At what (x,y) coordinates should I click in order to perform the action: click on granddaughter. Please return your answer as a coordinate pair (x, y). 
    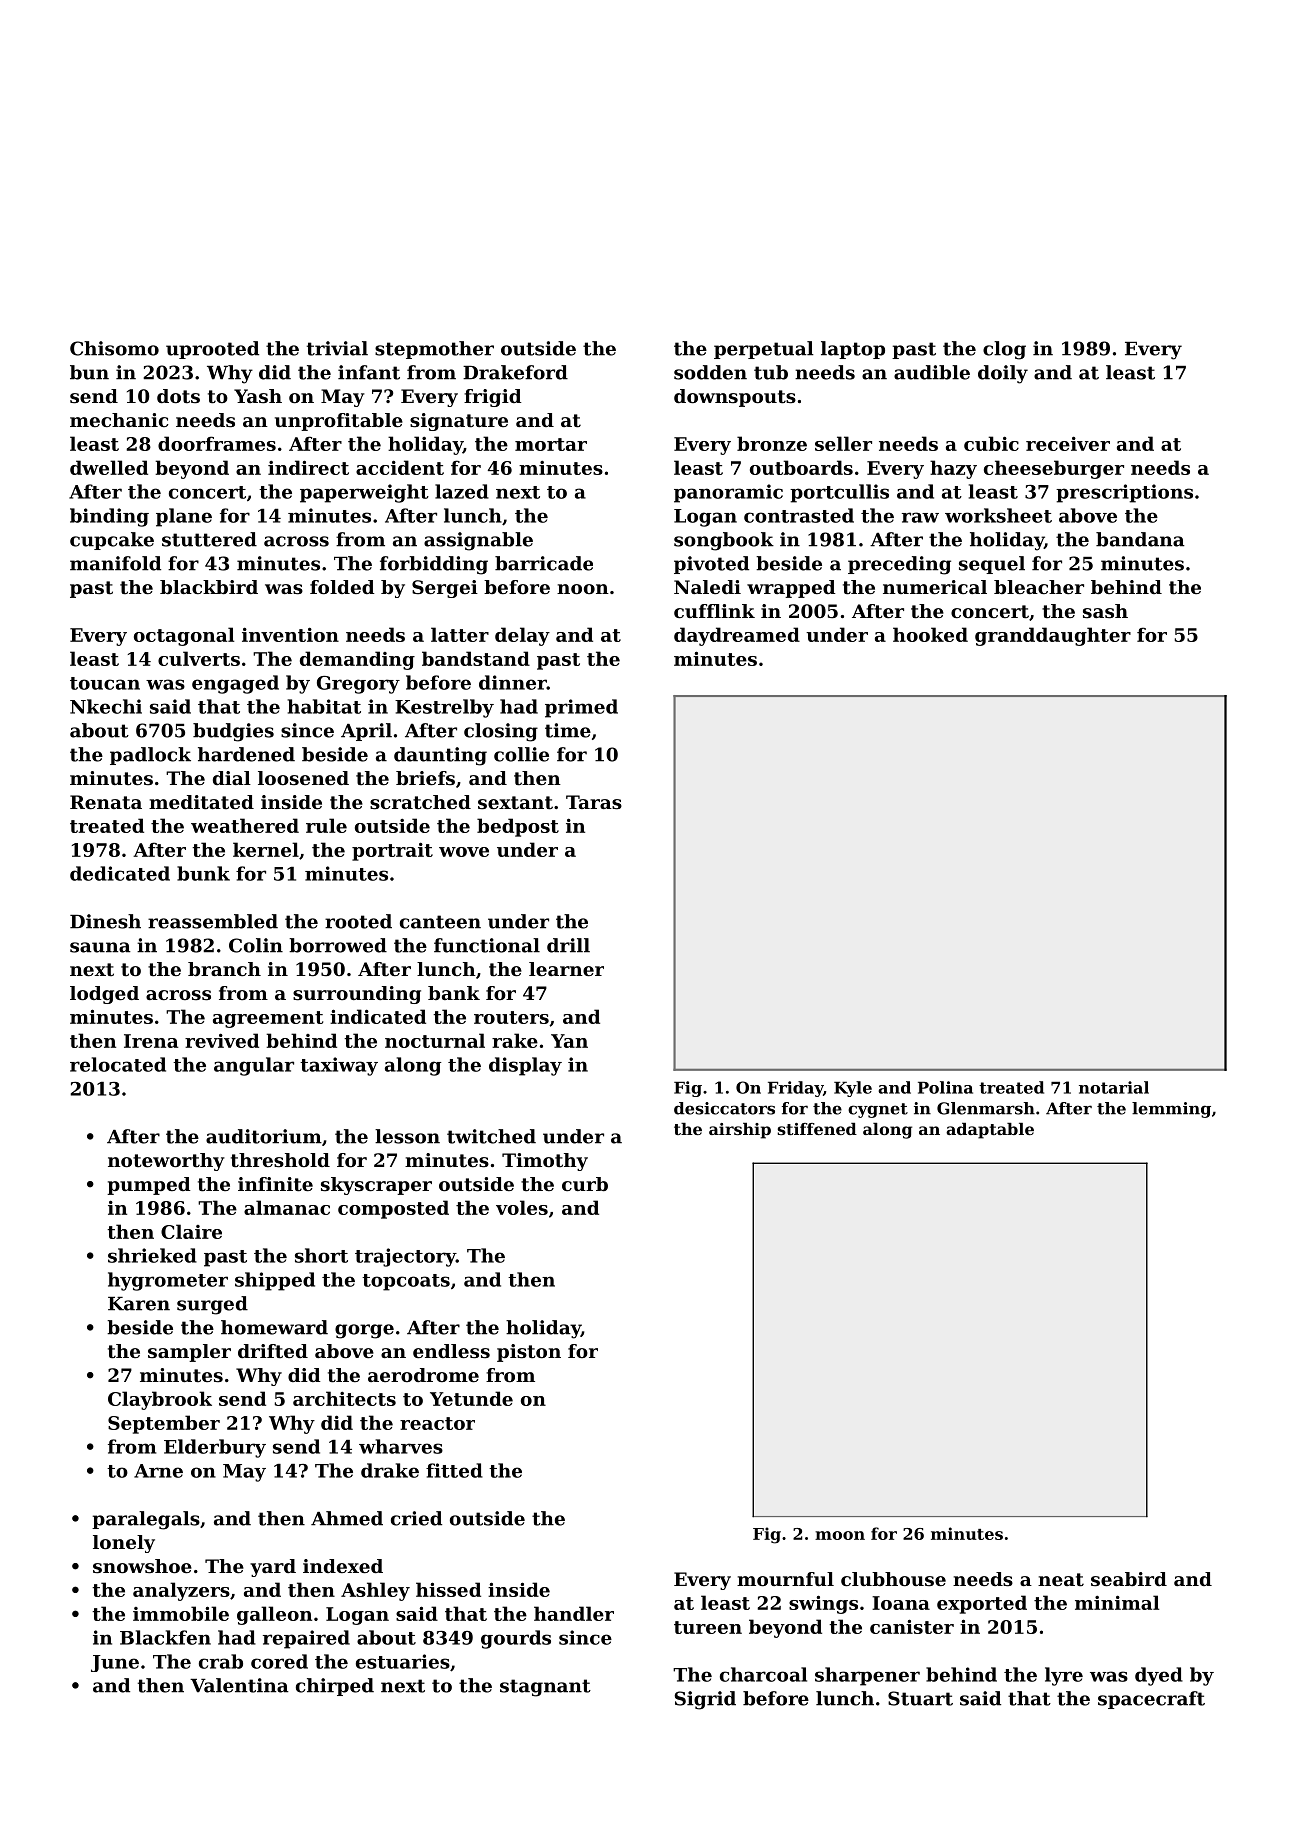
    Looking at the image, I should click on (1053, 636).
